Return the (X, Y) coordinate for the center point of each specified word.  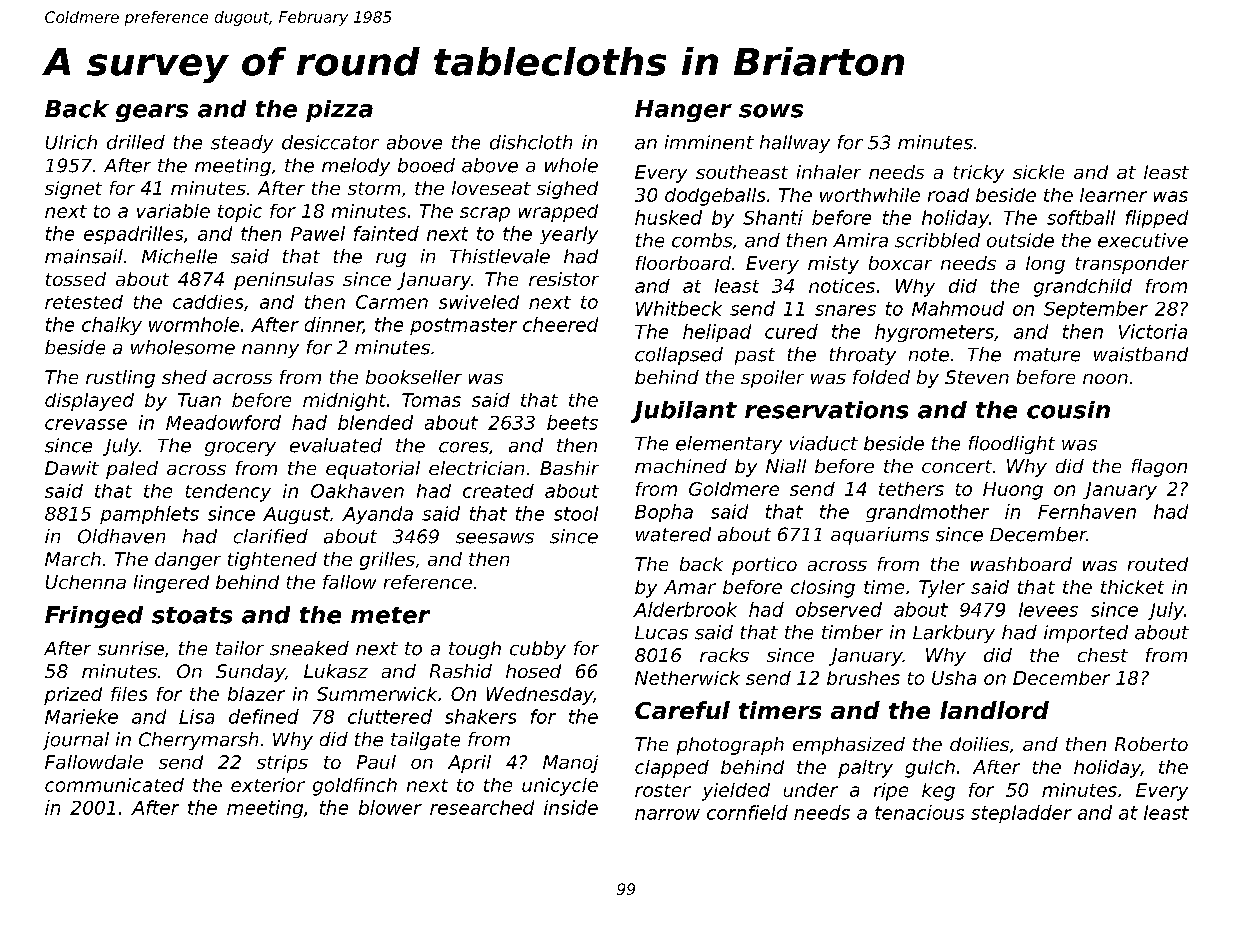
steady (242, 144)
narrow (667, 814)
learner (1113, 195)
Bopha (664, 513)
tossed (76, 279)
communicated (114, 785)
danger (188, 561)
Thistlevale (500, 256)
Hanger (683, 111)
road (948, 195)
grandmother (927, 513)
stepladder (1021, 814)
